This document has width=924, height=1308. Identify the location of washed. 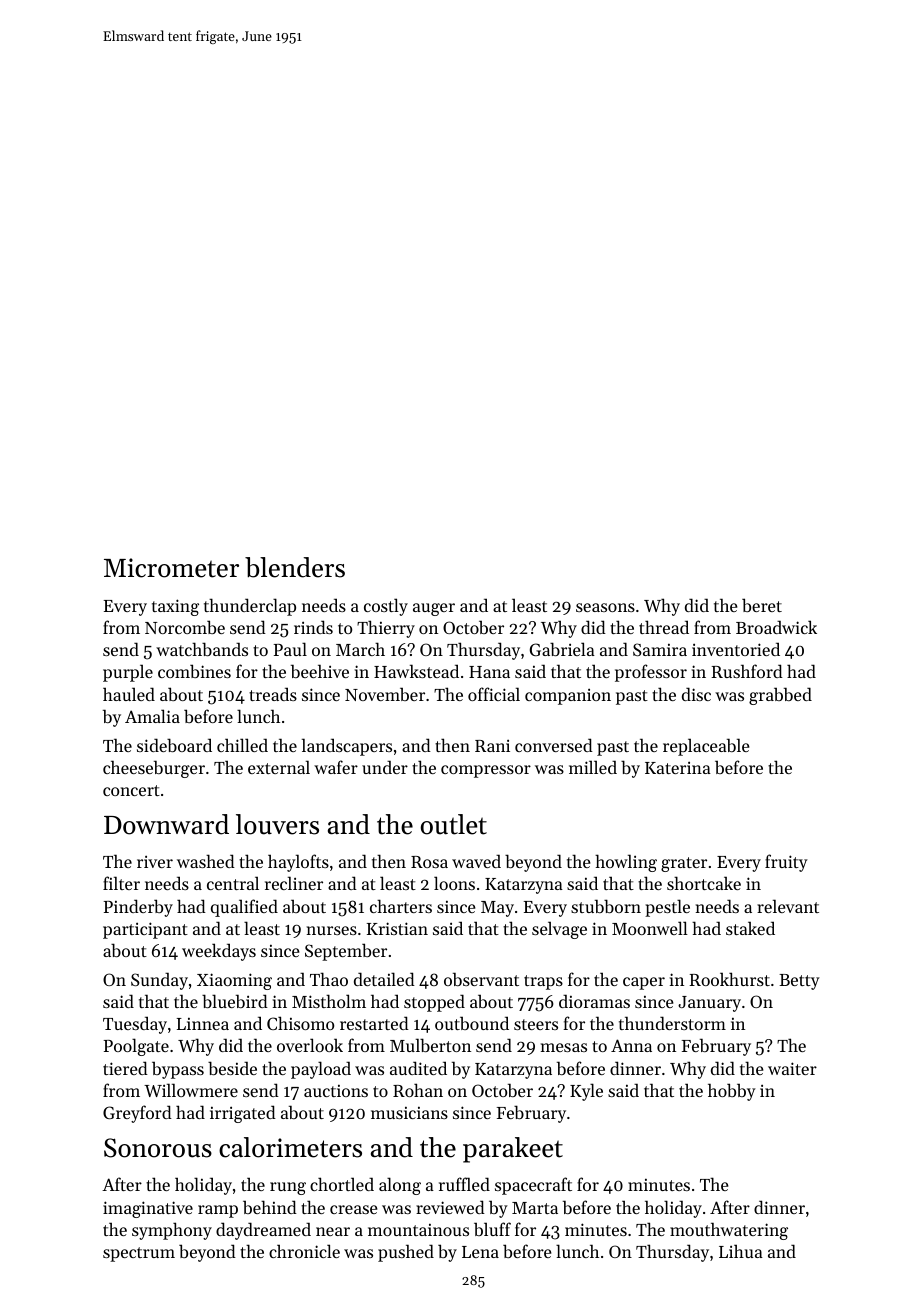
(206, 861).
